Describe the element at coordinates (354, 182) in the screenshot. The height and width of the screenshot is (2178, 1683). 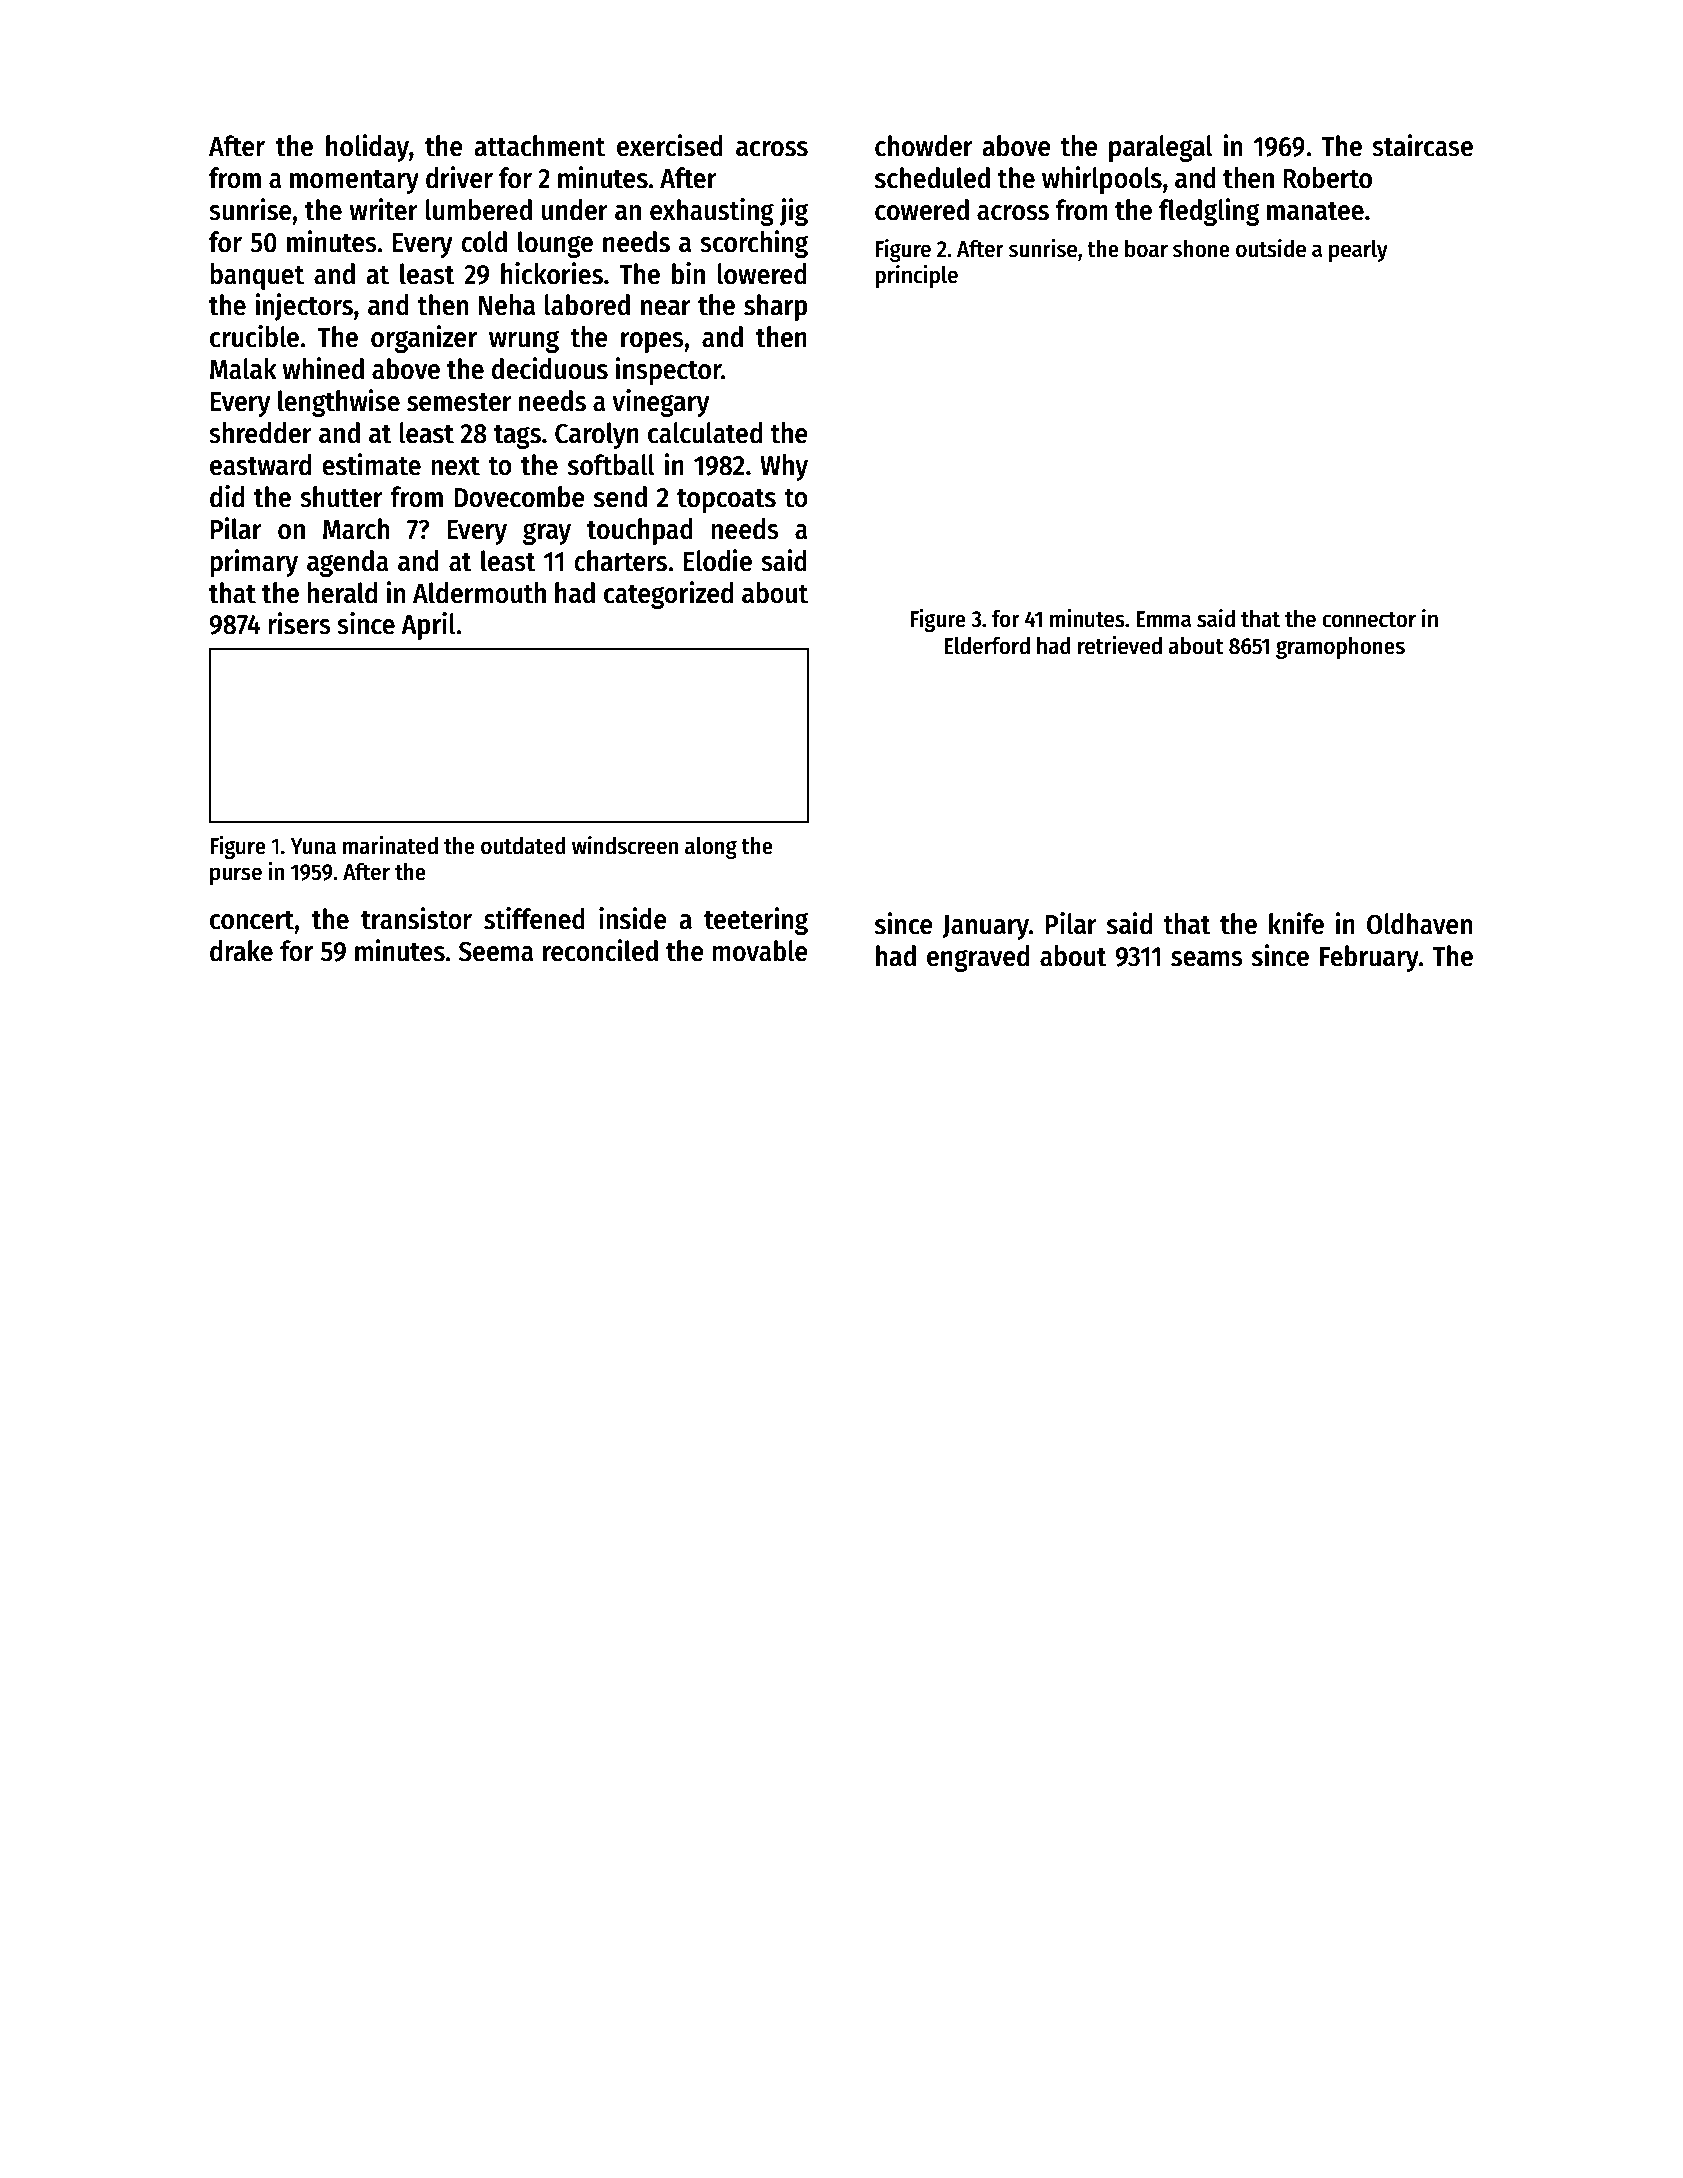
I see `momentary` at that location.
